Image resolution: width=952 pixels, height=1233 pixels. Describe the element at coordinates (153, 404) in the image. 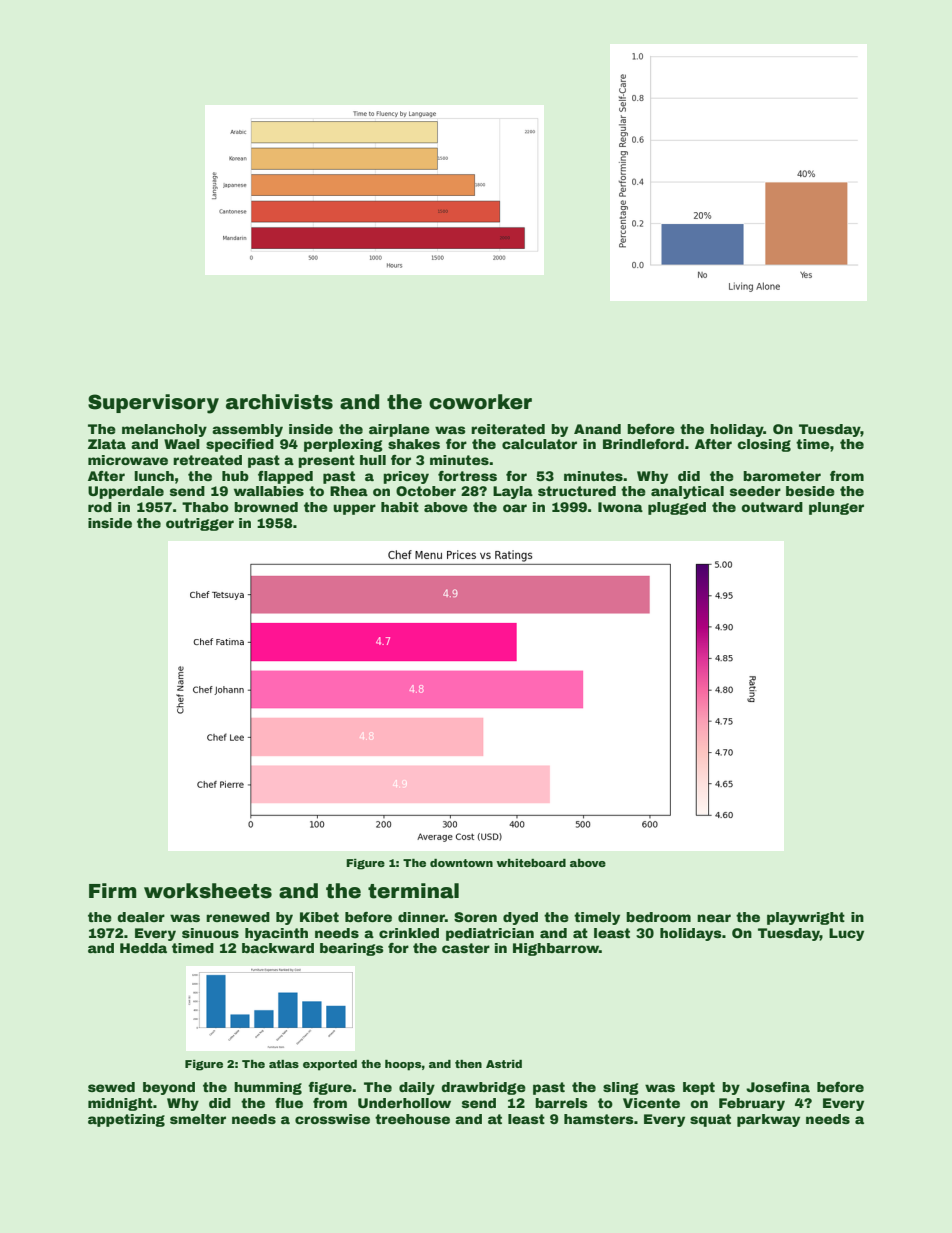

I see `Supervisory` at that location.
